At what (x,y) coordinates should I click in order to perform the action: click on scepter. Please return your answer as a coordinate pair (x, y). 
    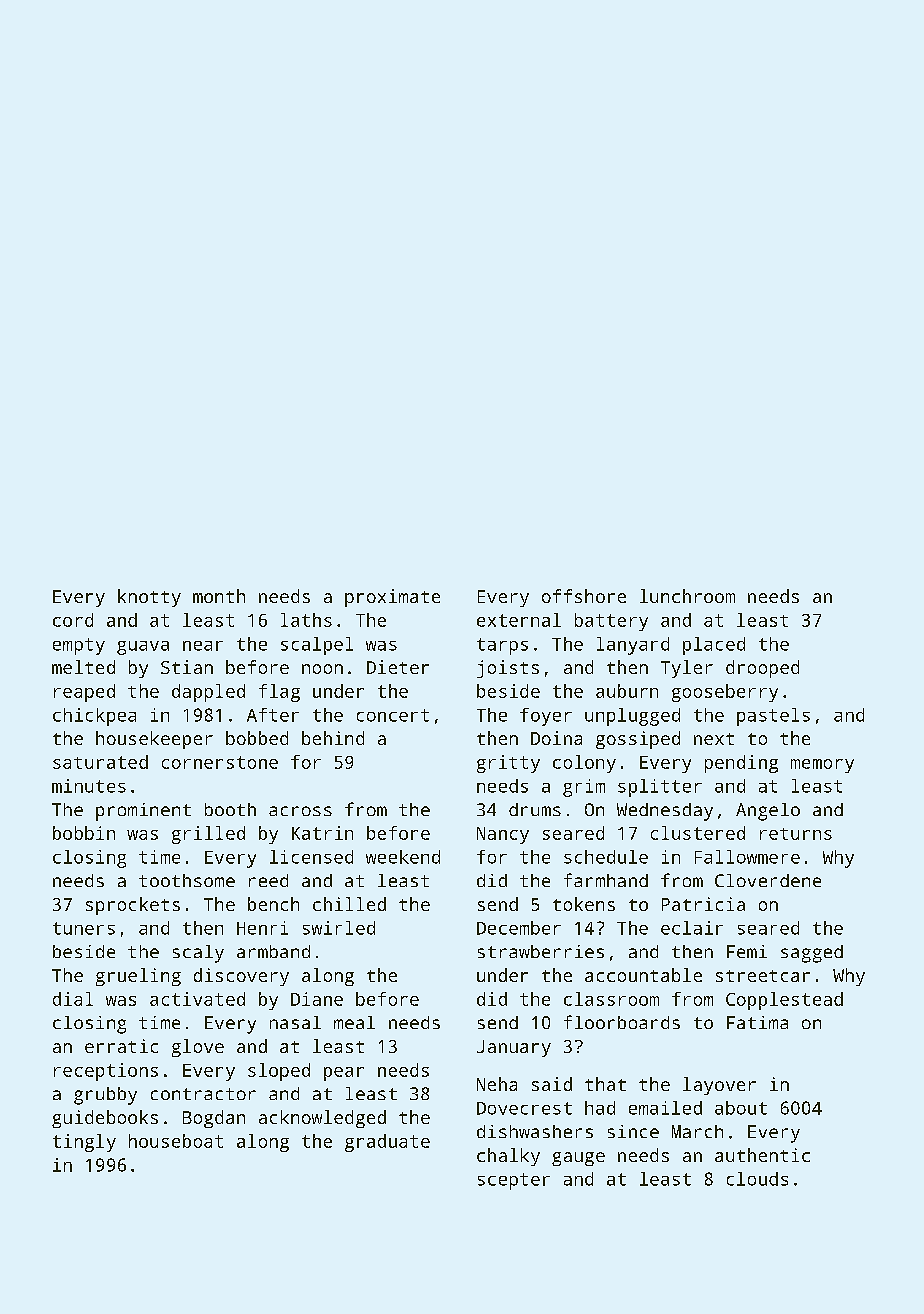
    Looking at the image, I should click on (514, 1181).
